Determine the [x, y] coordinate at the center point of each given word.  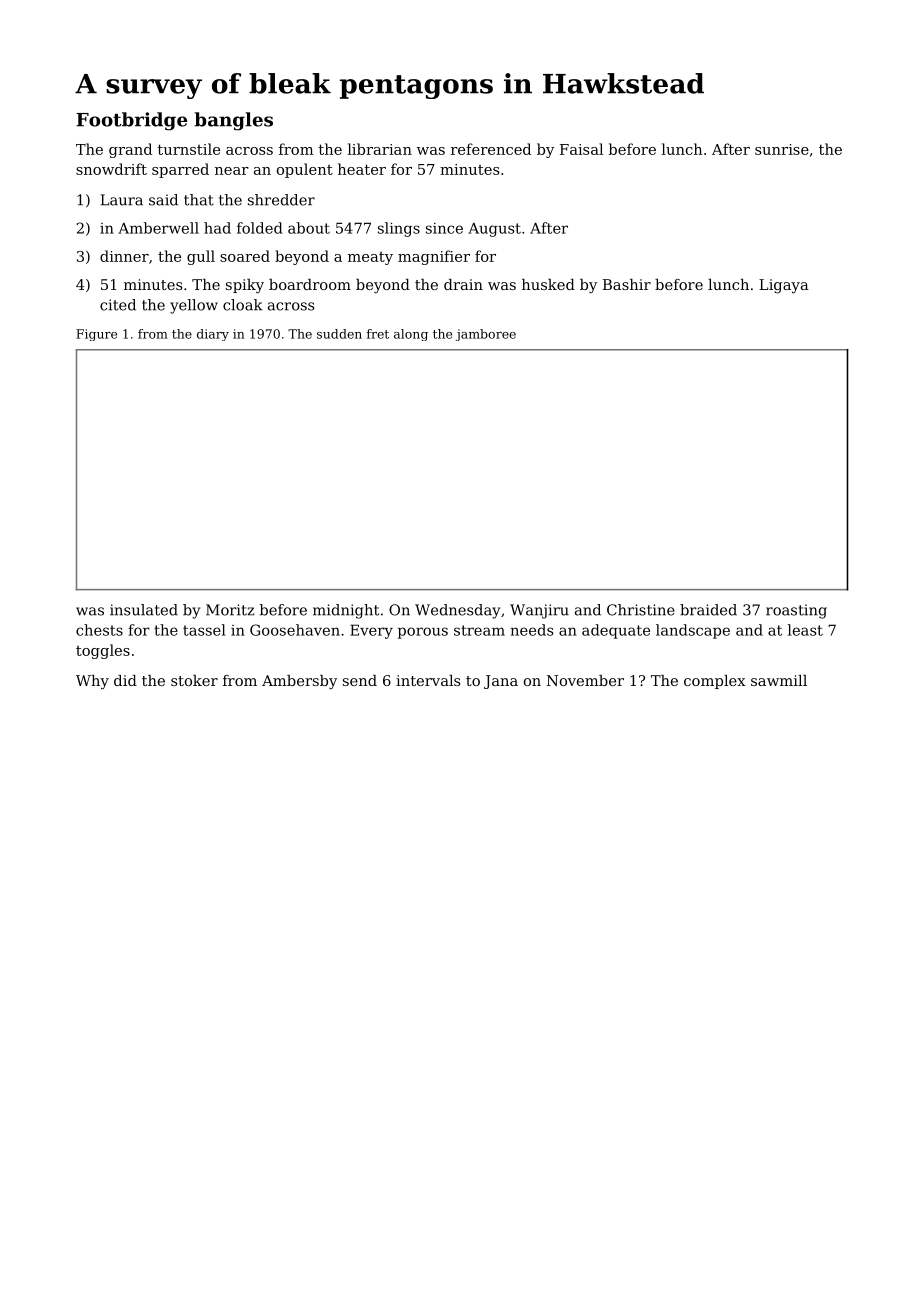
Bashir [627, 284]
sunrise [782, 149]
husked [548, 284]
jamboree [486, 335]
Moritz [230, 610]
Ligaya [784, 286]
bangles [233, 121]
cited [118, 305]
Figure [96, 335]
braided [708, 610]
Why [92, 682]
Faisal [581, 149]
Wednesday [457, 611]
